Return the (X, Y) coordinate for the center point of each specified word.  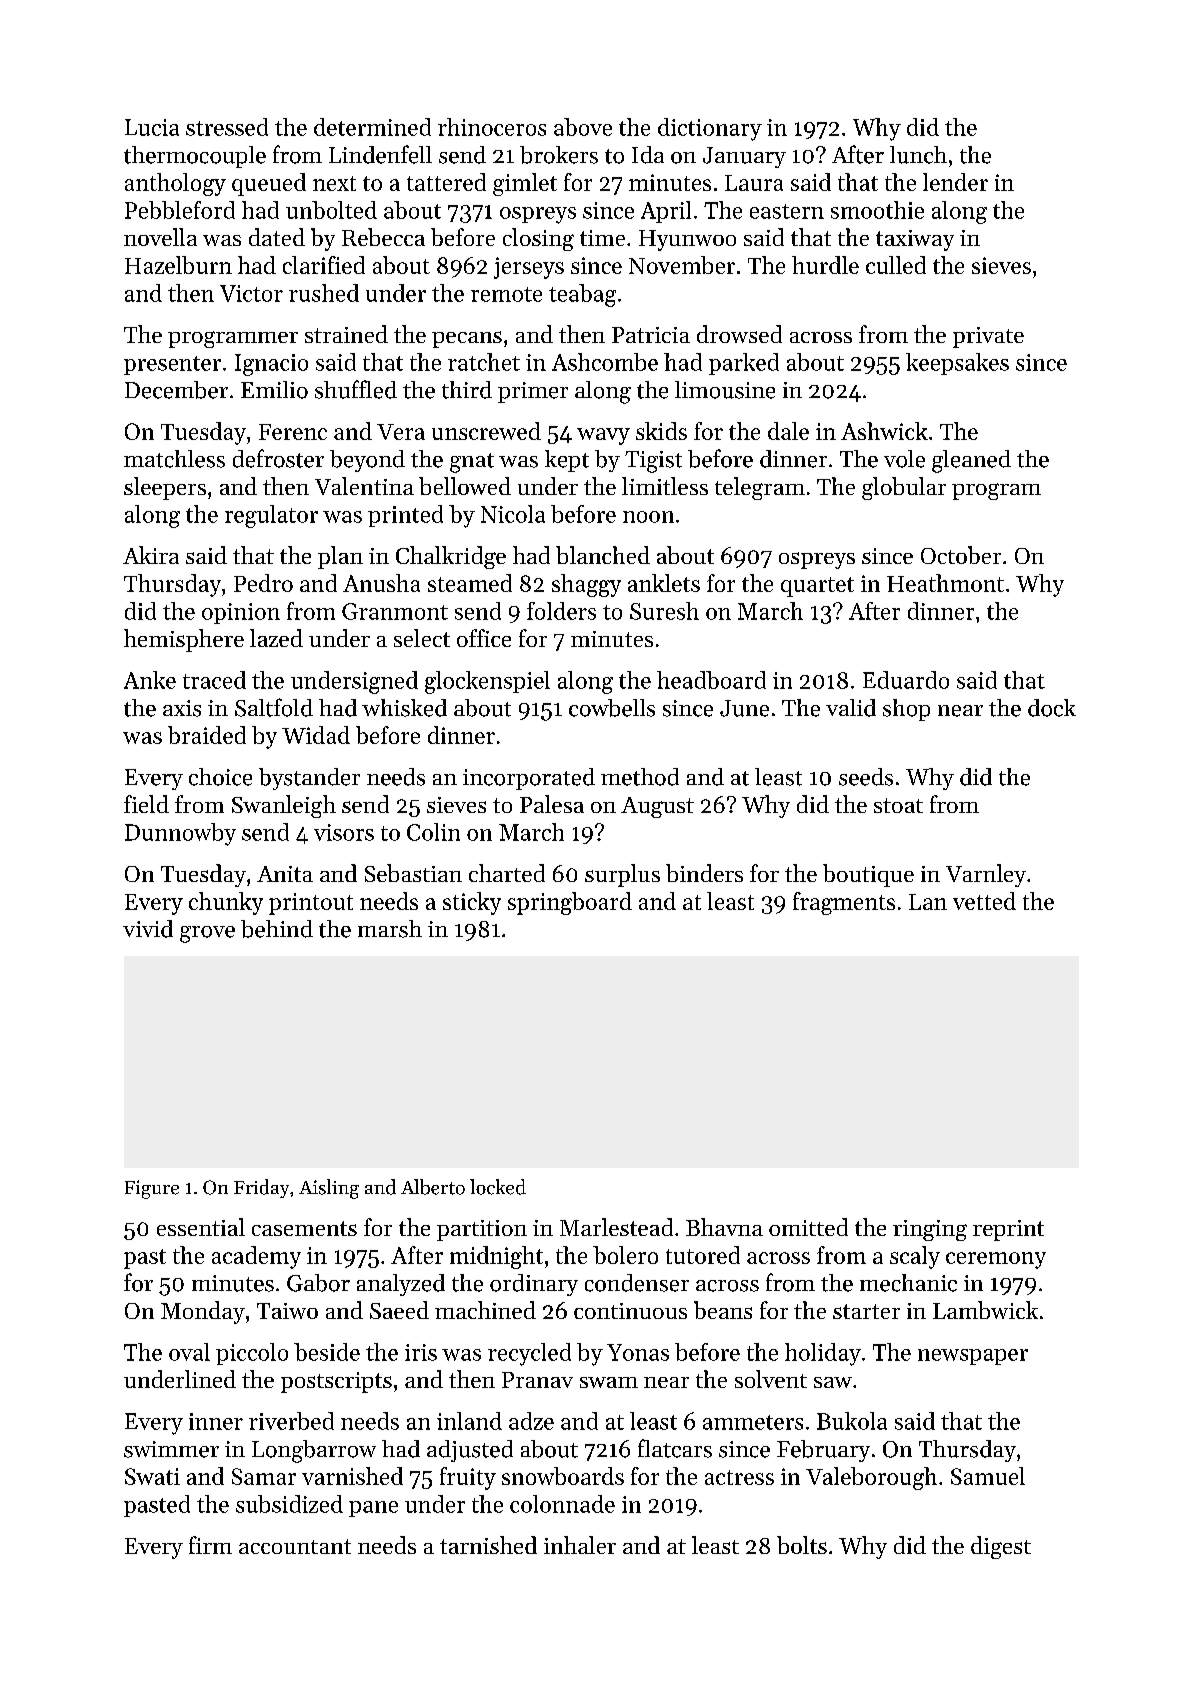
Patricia (651, 335)
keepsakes (957, 364)
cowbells (612, 708)
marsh (390, 929)
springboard (570, 903)
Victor (251, 293)
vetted (984, 901)
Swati (152, 1476)
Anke (150, 680)
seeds (866, 777)
